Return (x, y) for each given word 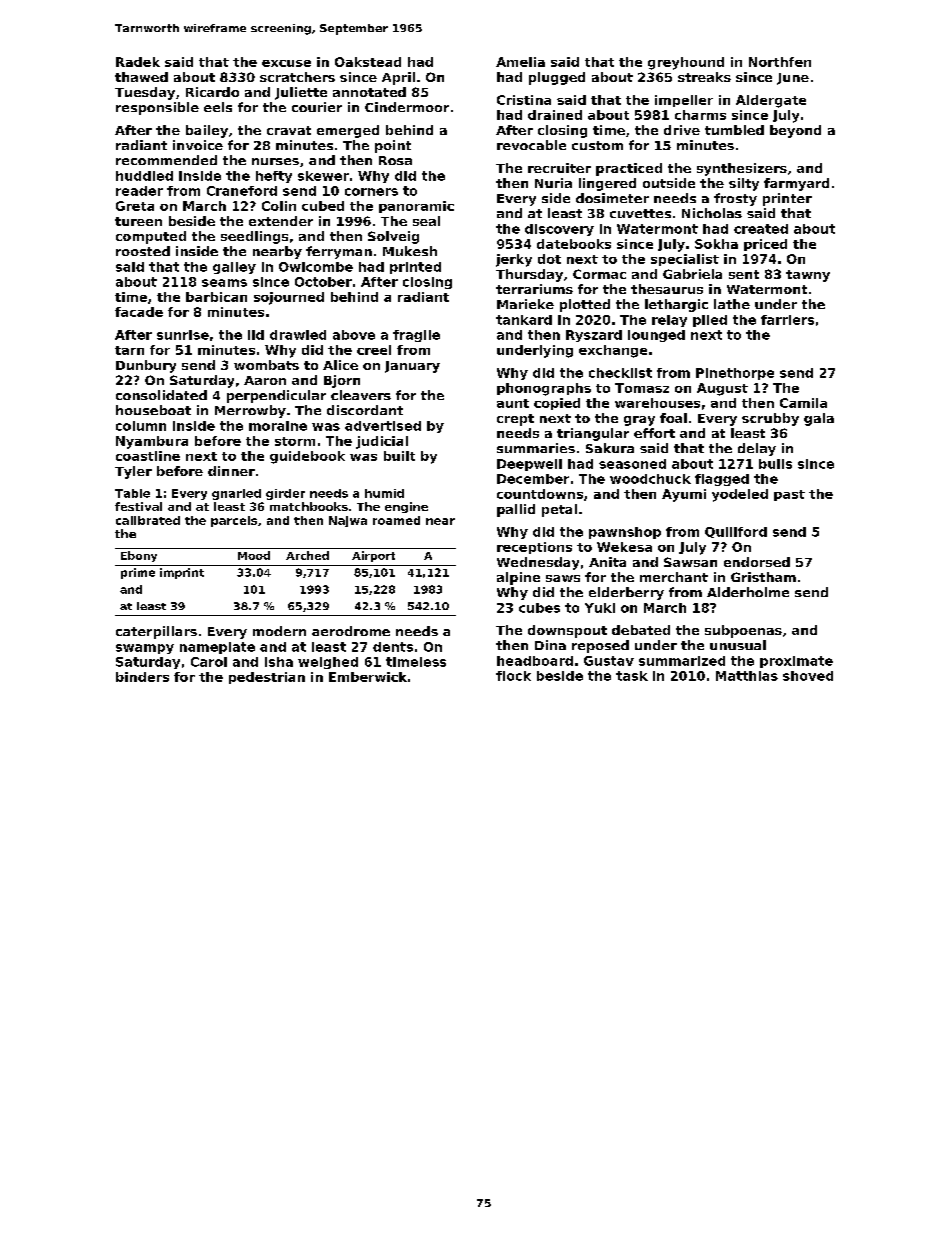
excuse (286, 63)
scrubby (770, 419)
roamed (396, 520)
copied (557, 404)
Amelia (520, 62)
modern (279, 631)
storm (295, 441)
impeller (684, 101)
